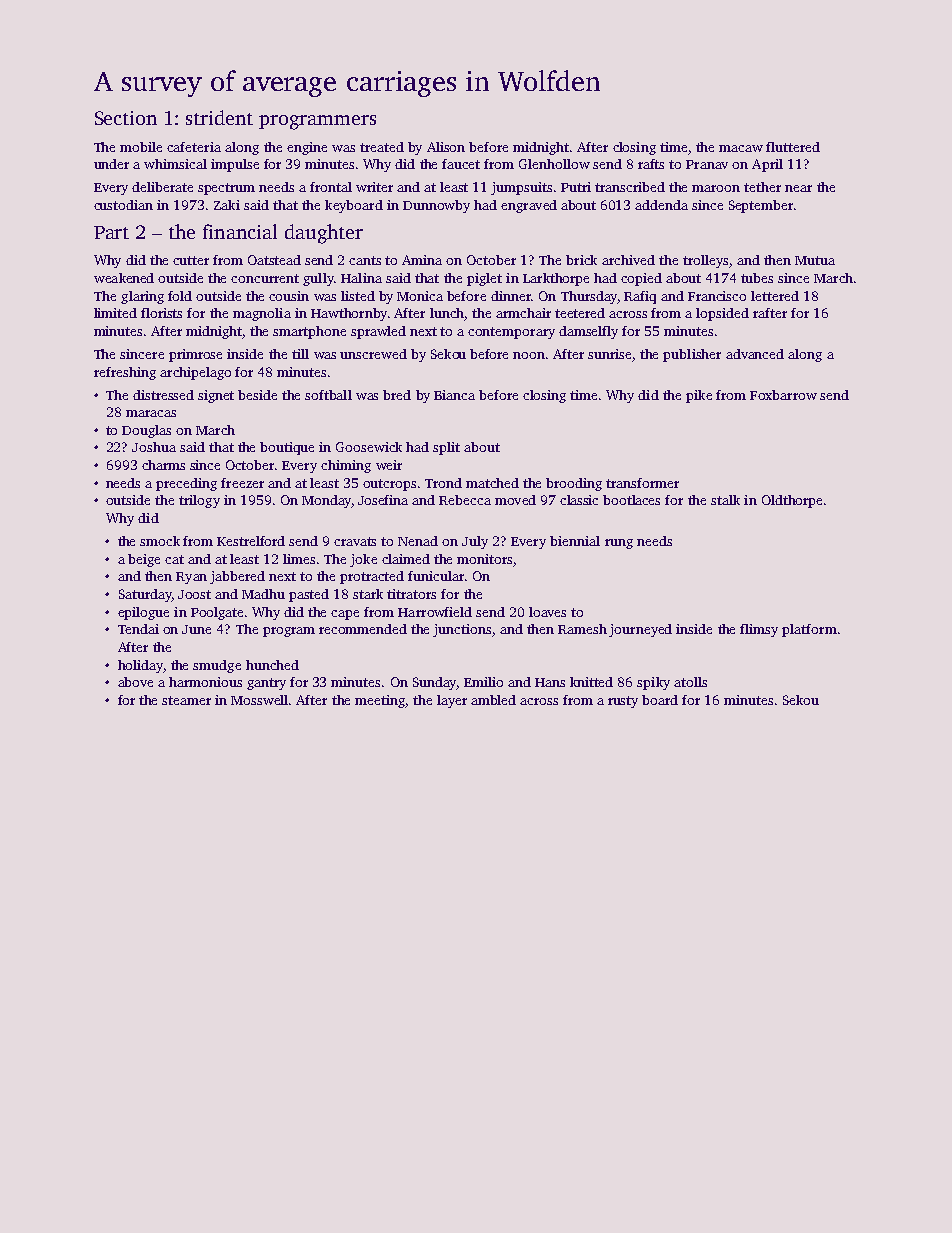 Image resolution: width=952 pixels, height=1233 pixels. Describe the element at coordinates (124, 278) in the page. I see `weakened` at that location.
